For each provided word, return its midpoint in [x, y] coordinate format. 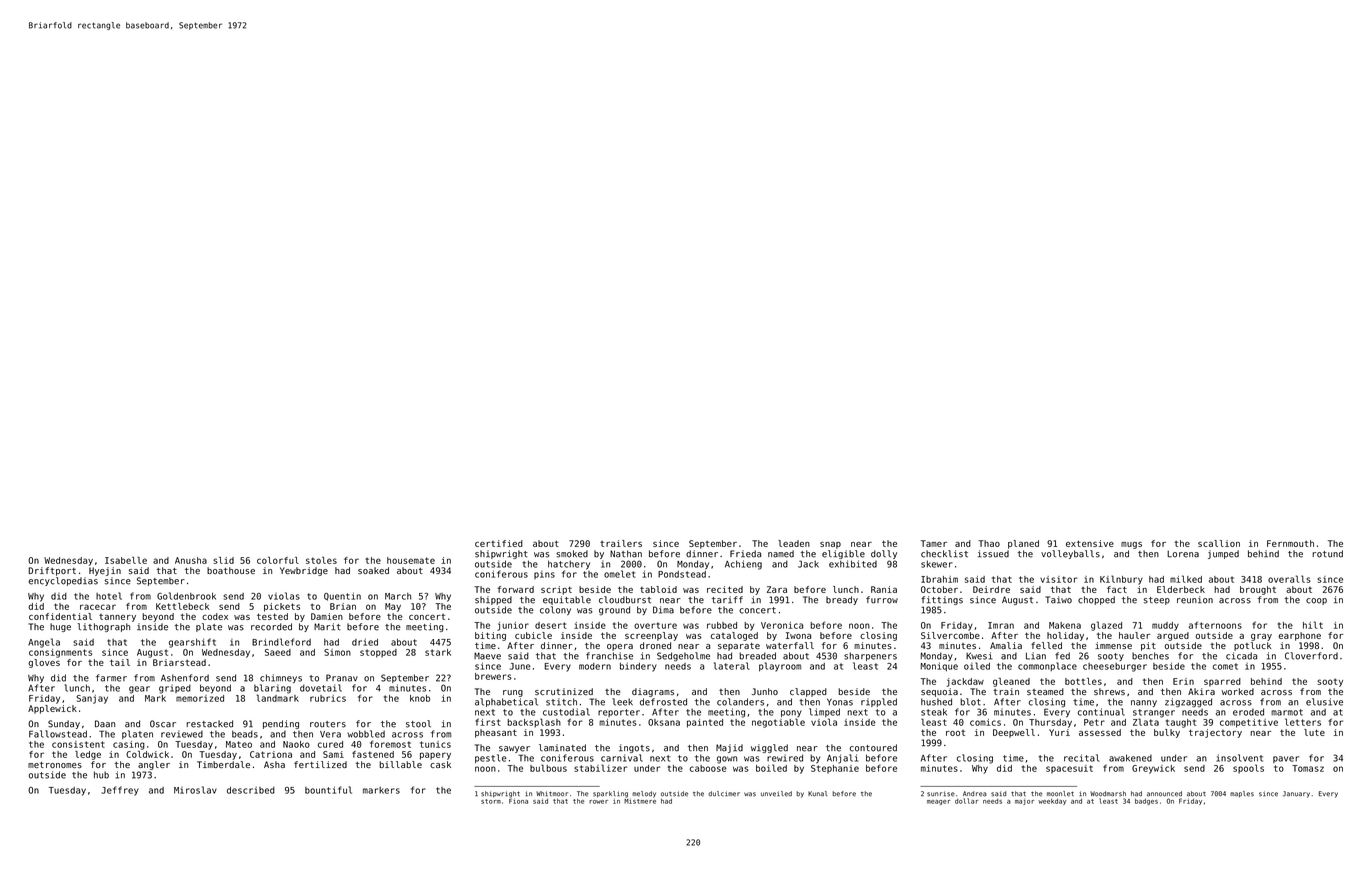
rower [598, 802]
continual [1101, 712]
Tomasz [1308, 768]
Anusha [191, 560]
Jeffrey [120, 791]
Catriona [271, 754]
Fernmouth [1290, 543]
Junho [765, 691]
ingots [634, 748]
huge [60, 627]
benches [1150, 656]
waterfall [790, 645]
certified [499, 543]
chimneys [281, 678]
